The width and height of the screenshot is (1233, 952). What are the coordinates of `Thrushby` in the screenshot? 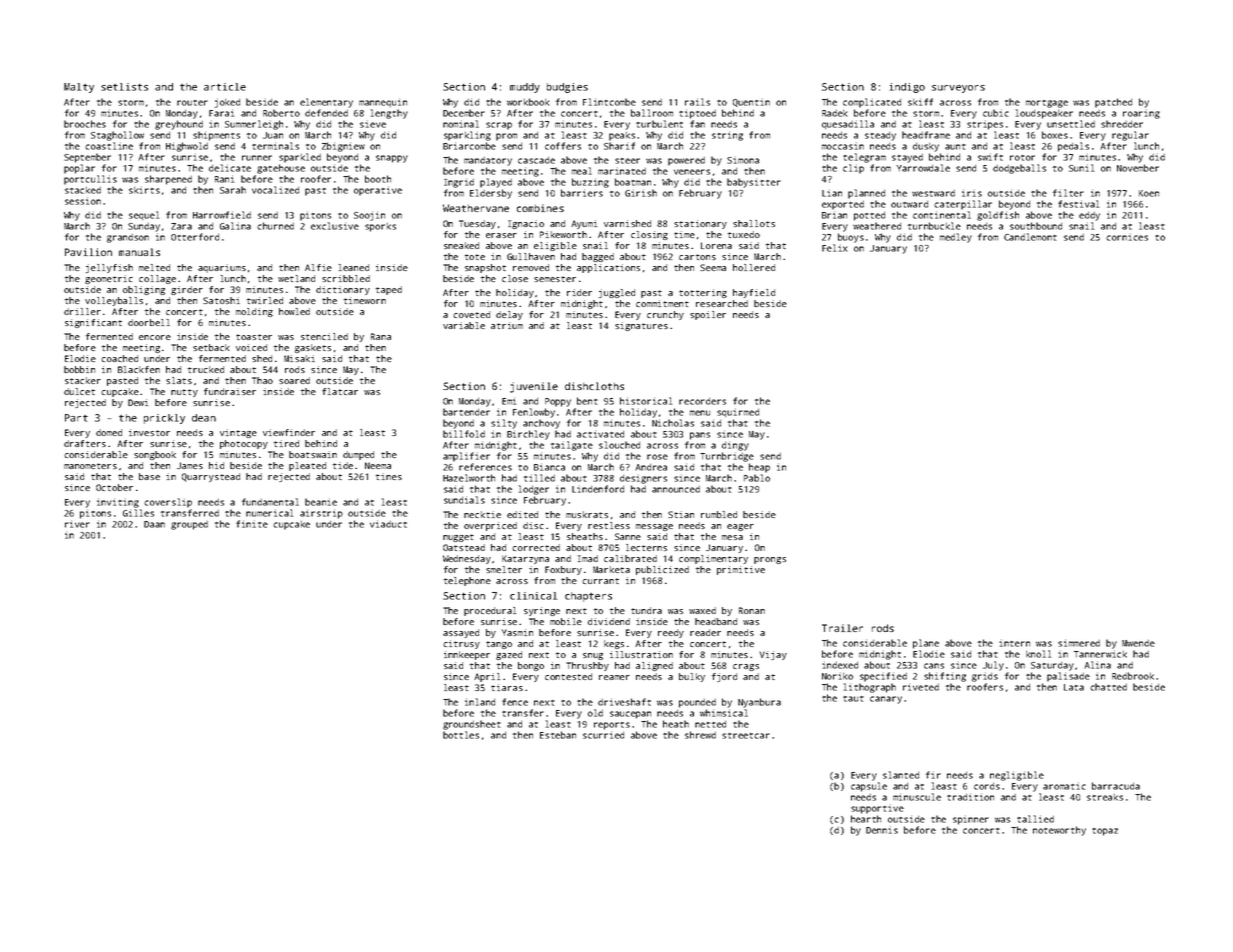 It's located at (587, 666).
